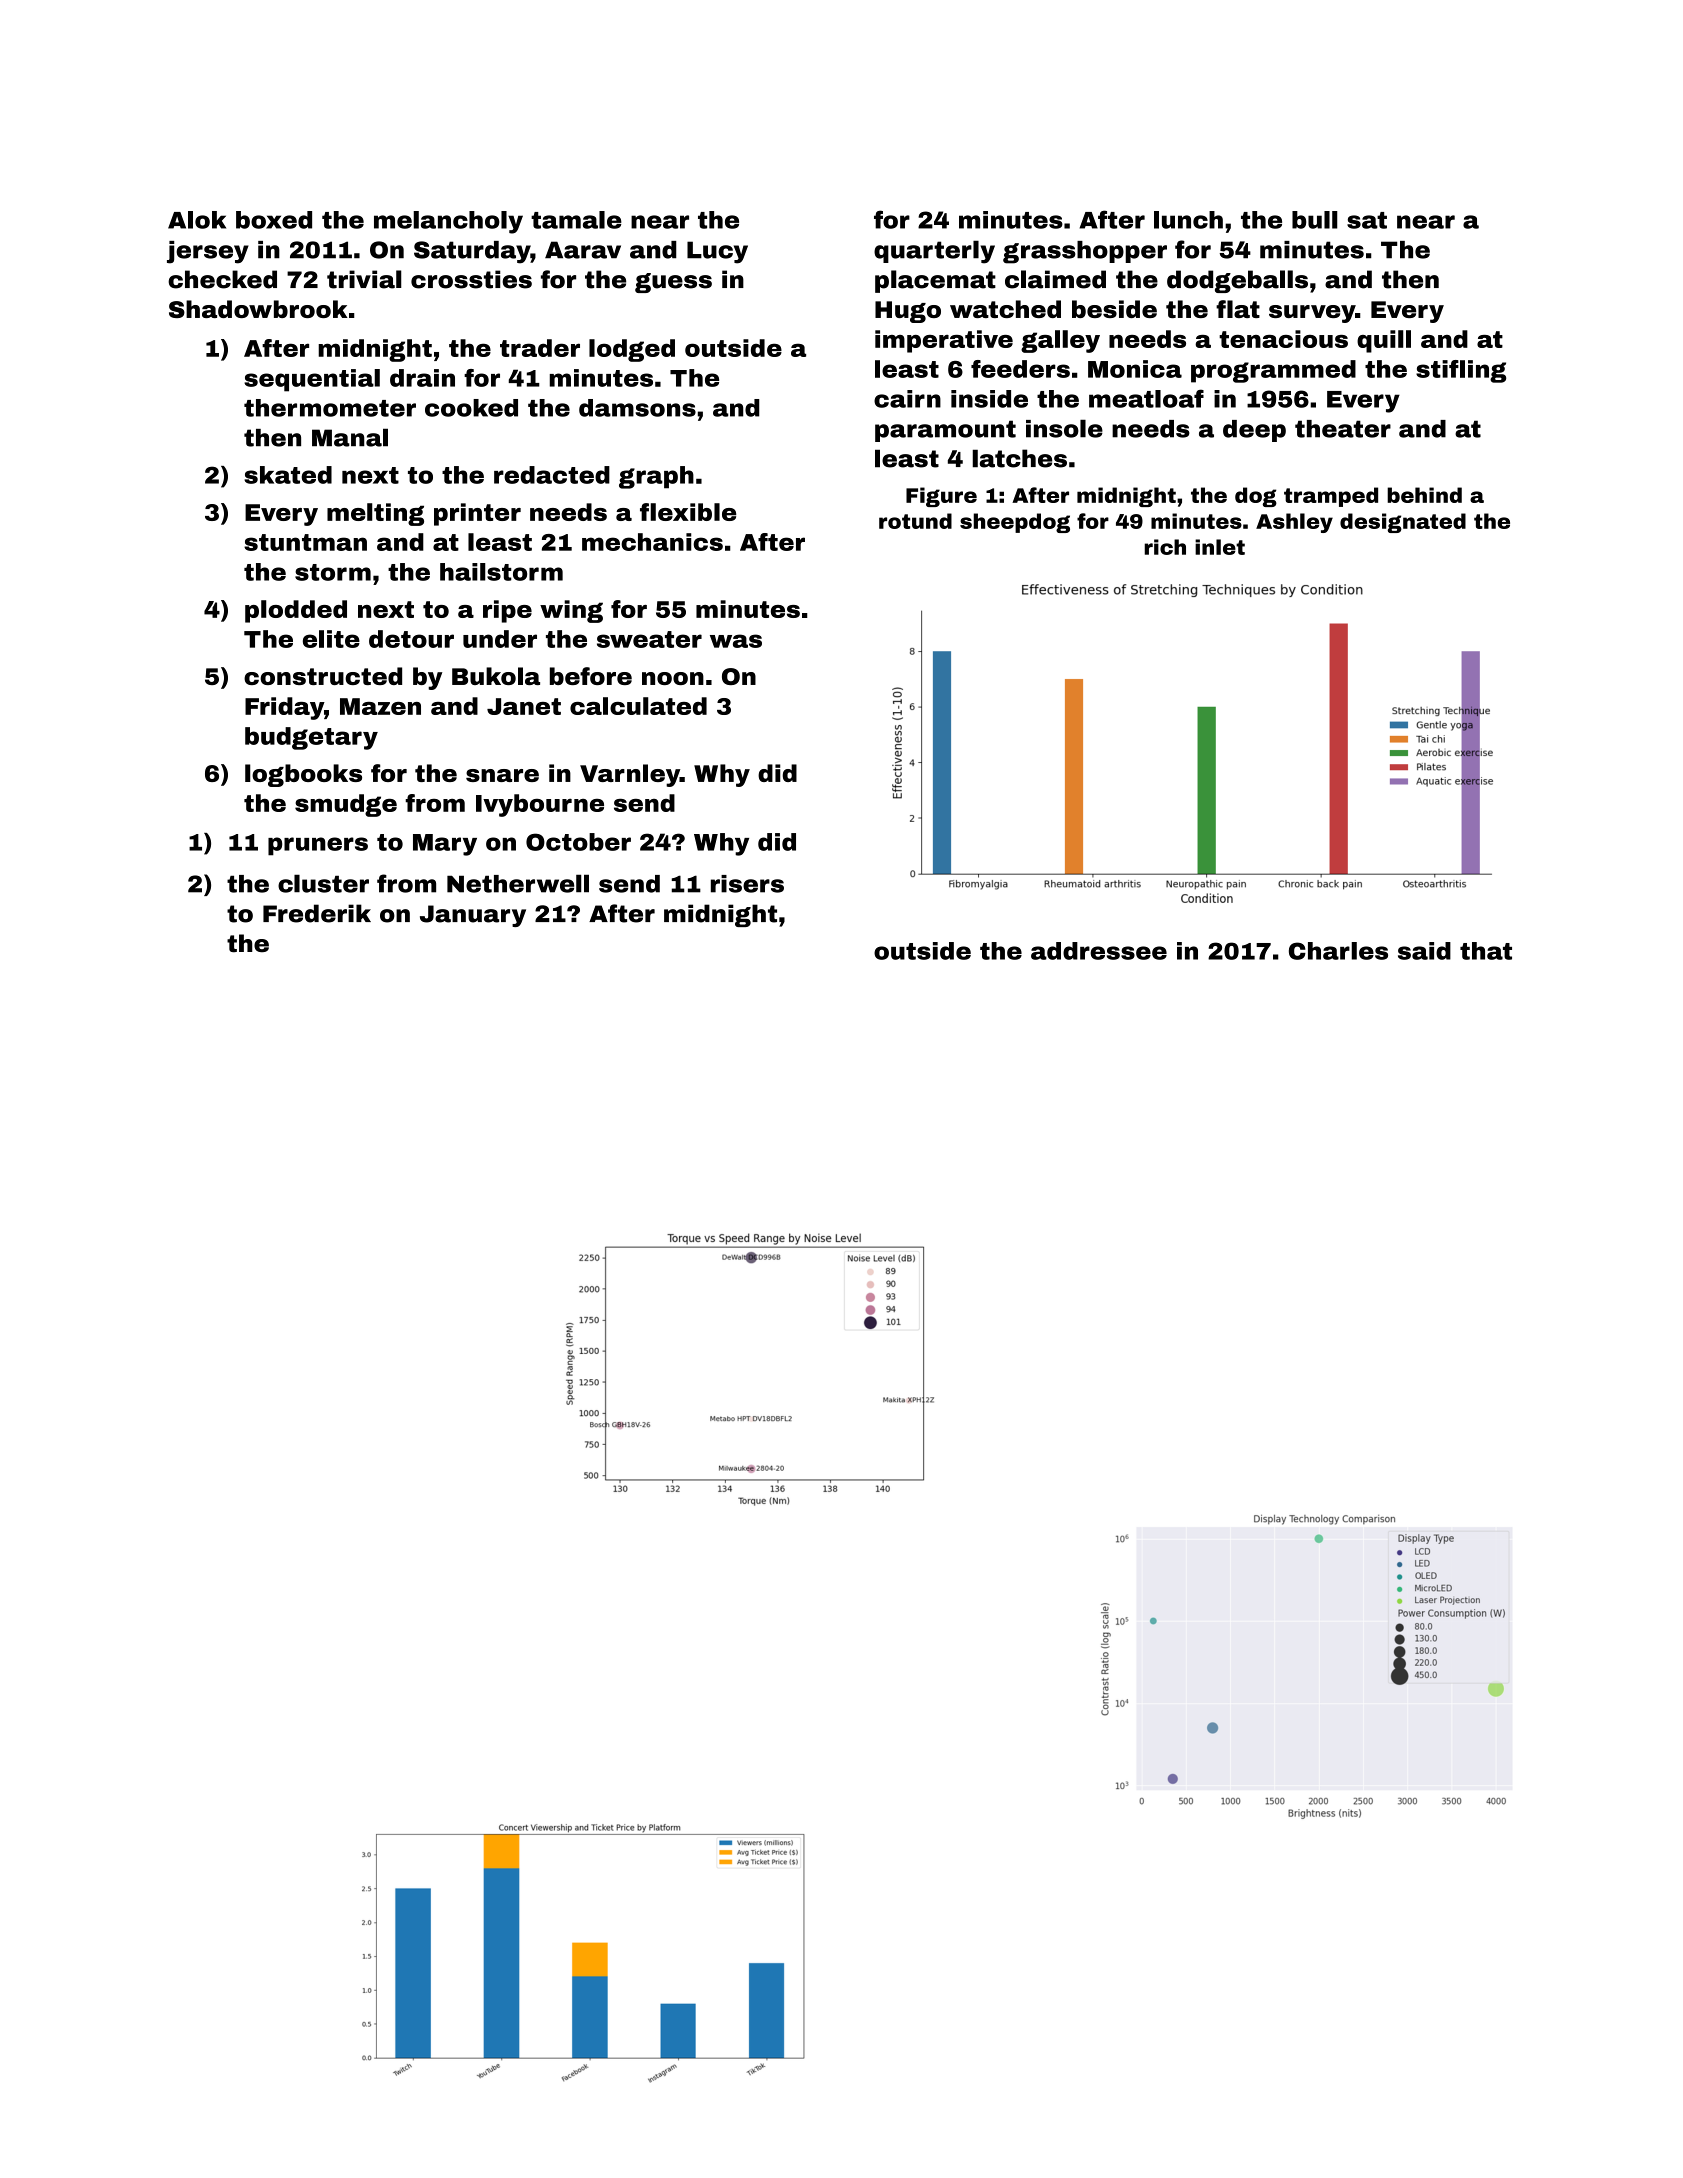  Describe the element at coordinates (637, 408) in the screenshot. I see `damsons` at that location.
